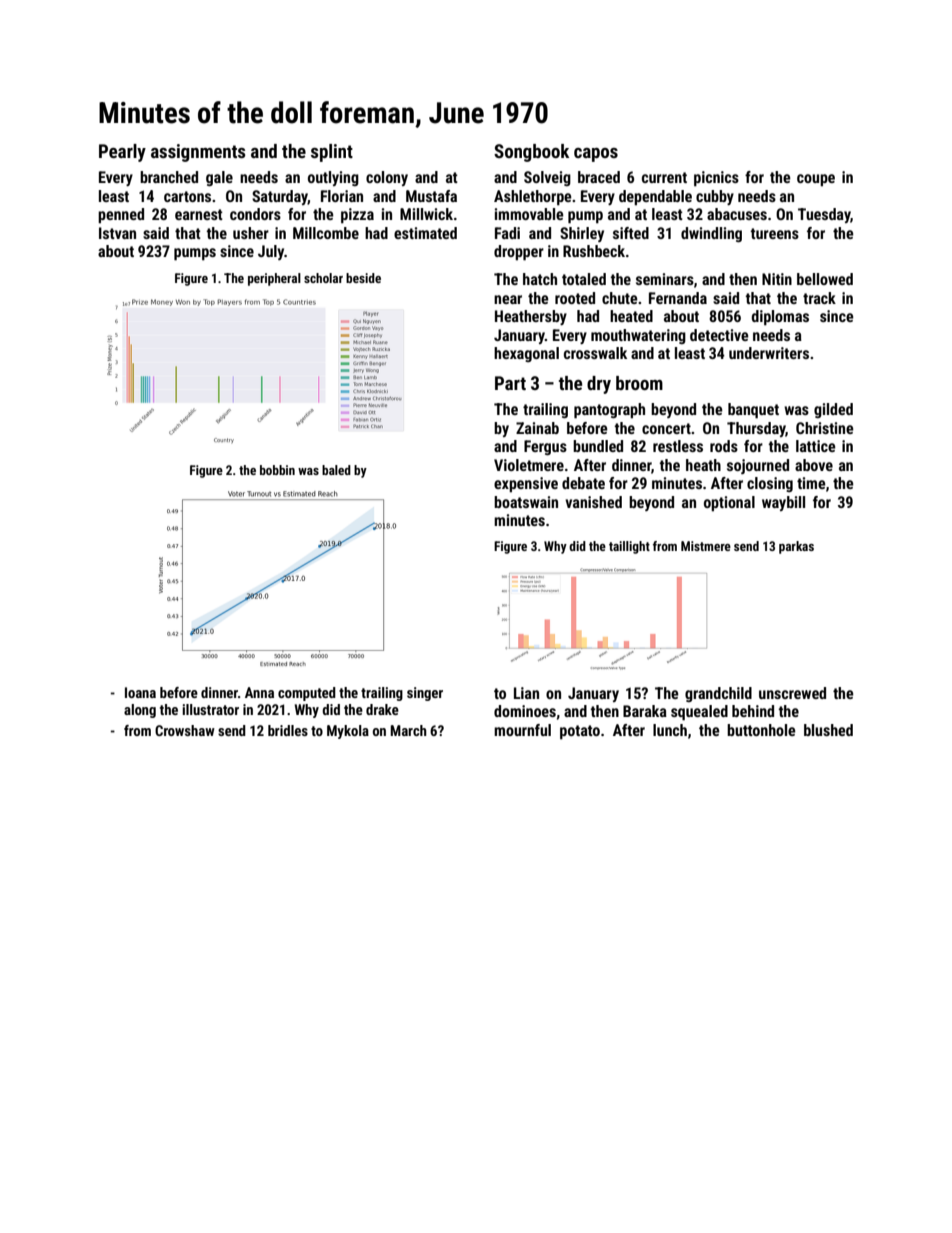 The width and height of the screenshot is (952, 1233). Describe the element at coordinates (525, 711) in the screenshot. I see `dominoes` at that location.
